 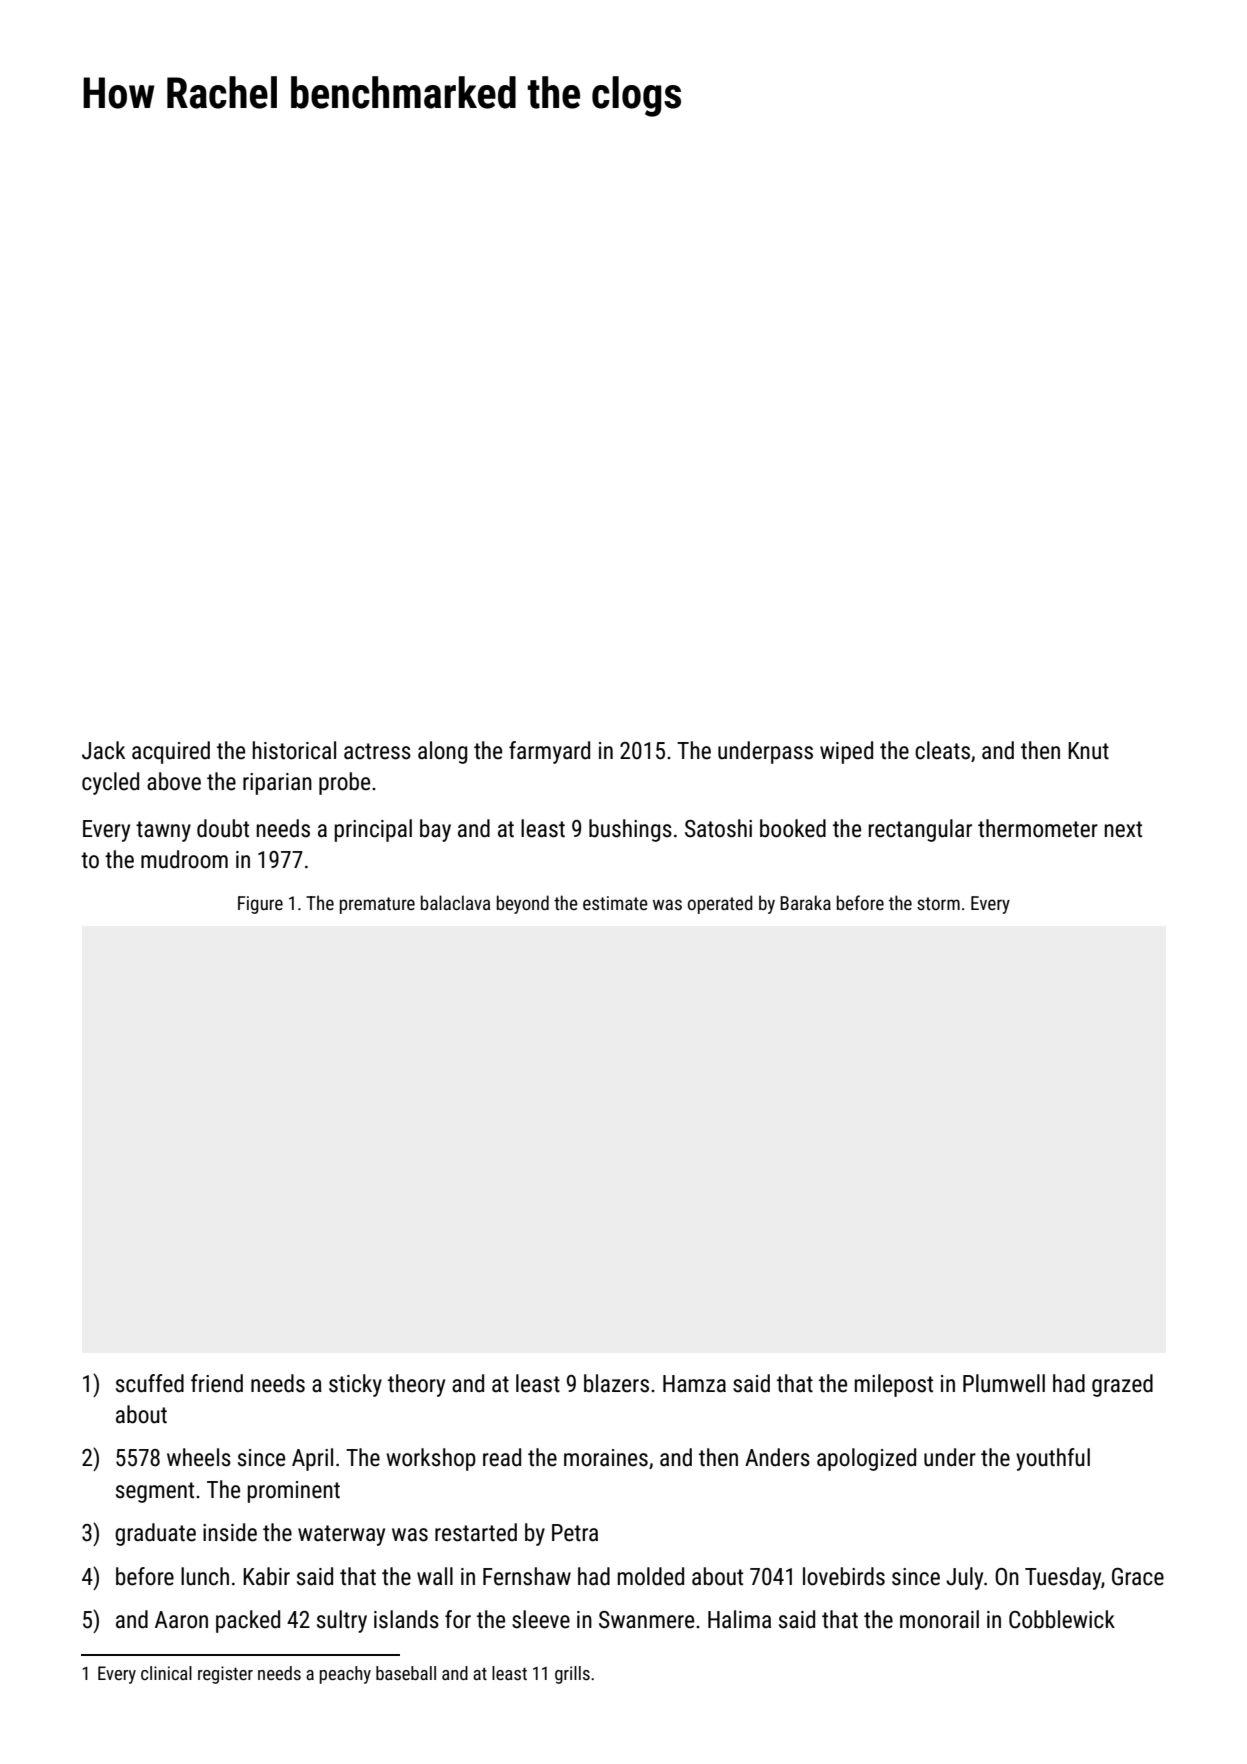 I want to click on youthful, so click(x=1053, y=1459).
